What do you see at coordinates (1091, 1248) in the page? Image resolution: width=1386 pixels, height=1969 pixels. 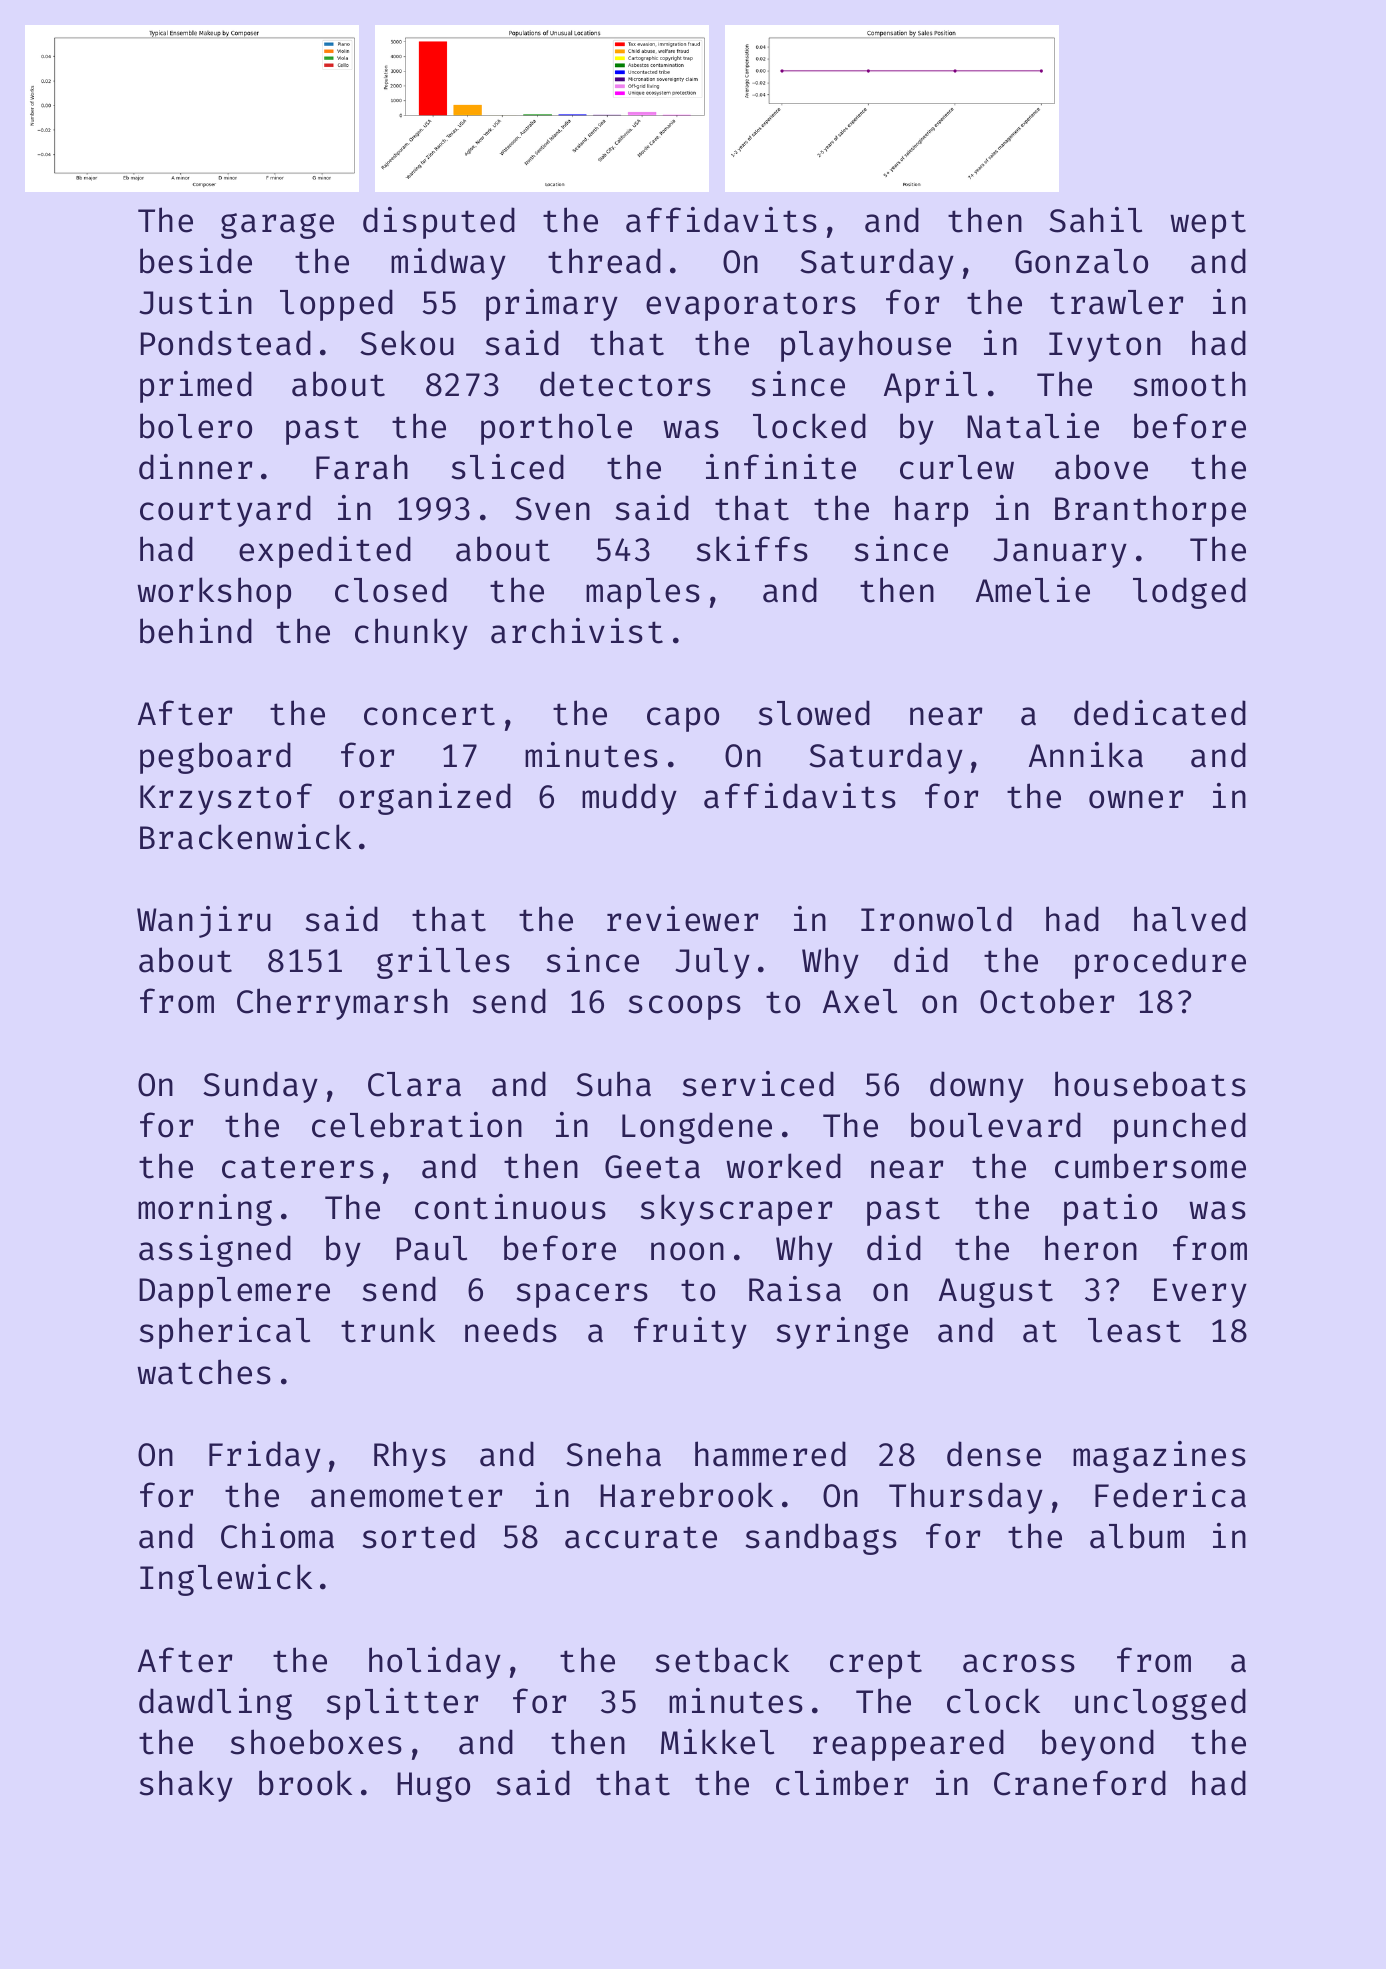 I see `heron` at bounding box center [1091, 1248].
